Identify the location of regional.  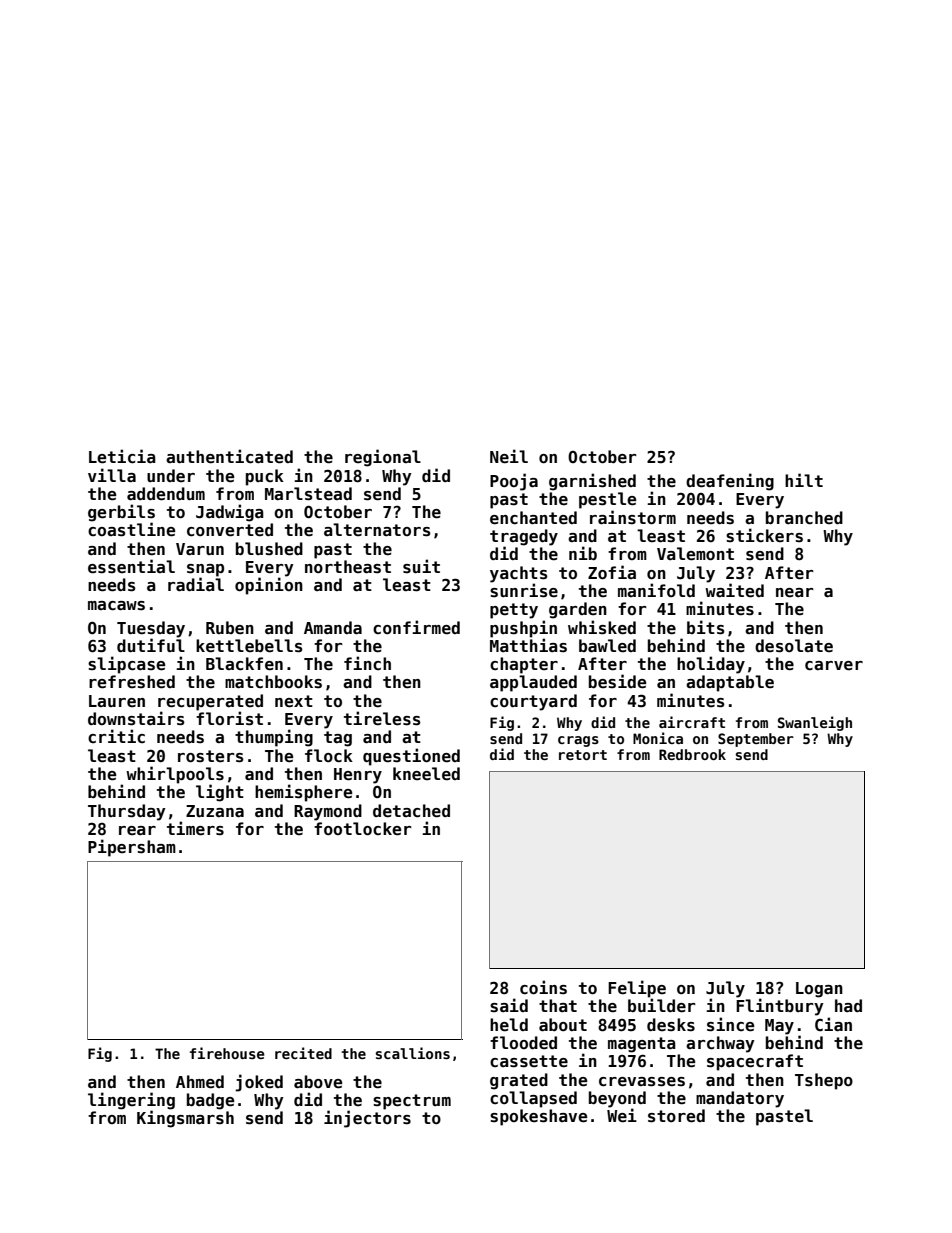
(383, 458).
